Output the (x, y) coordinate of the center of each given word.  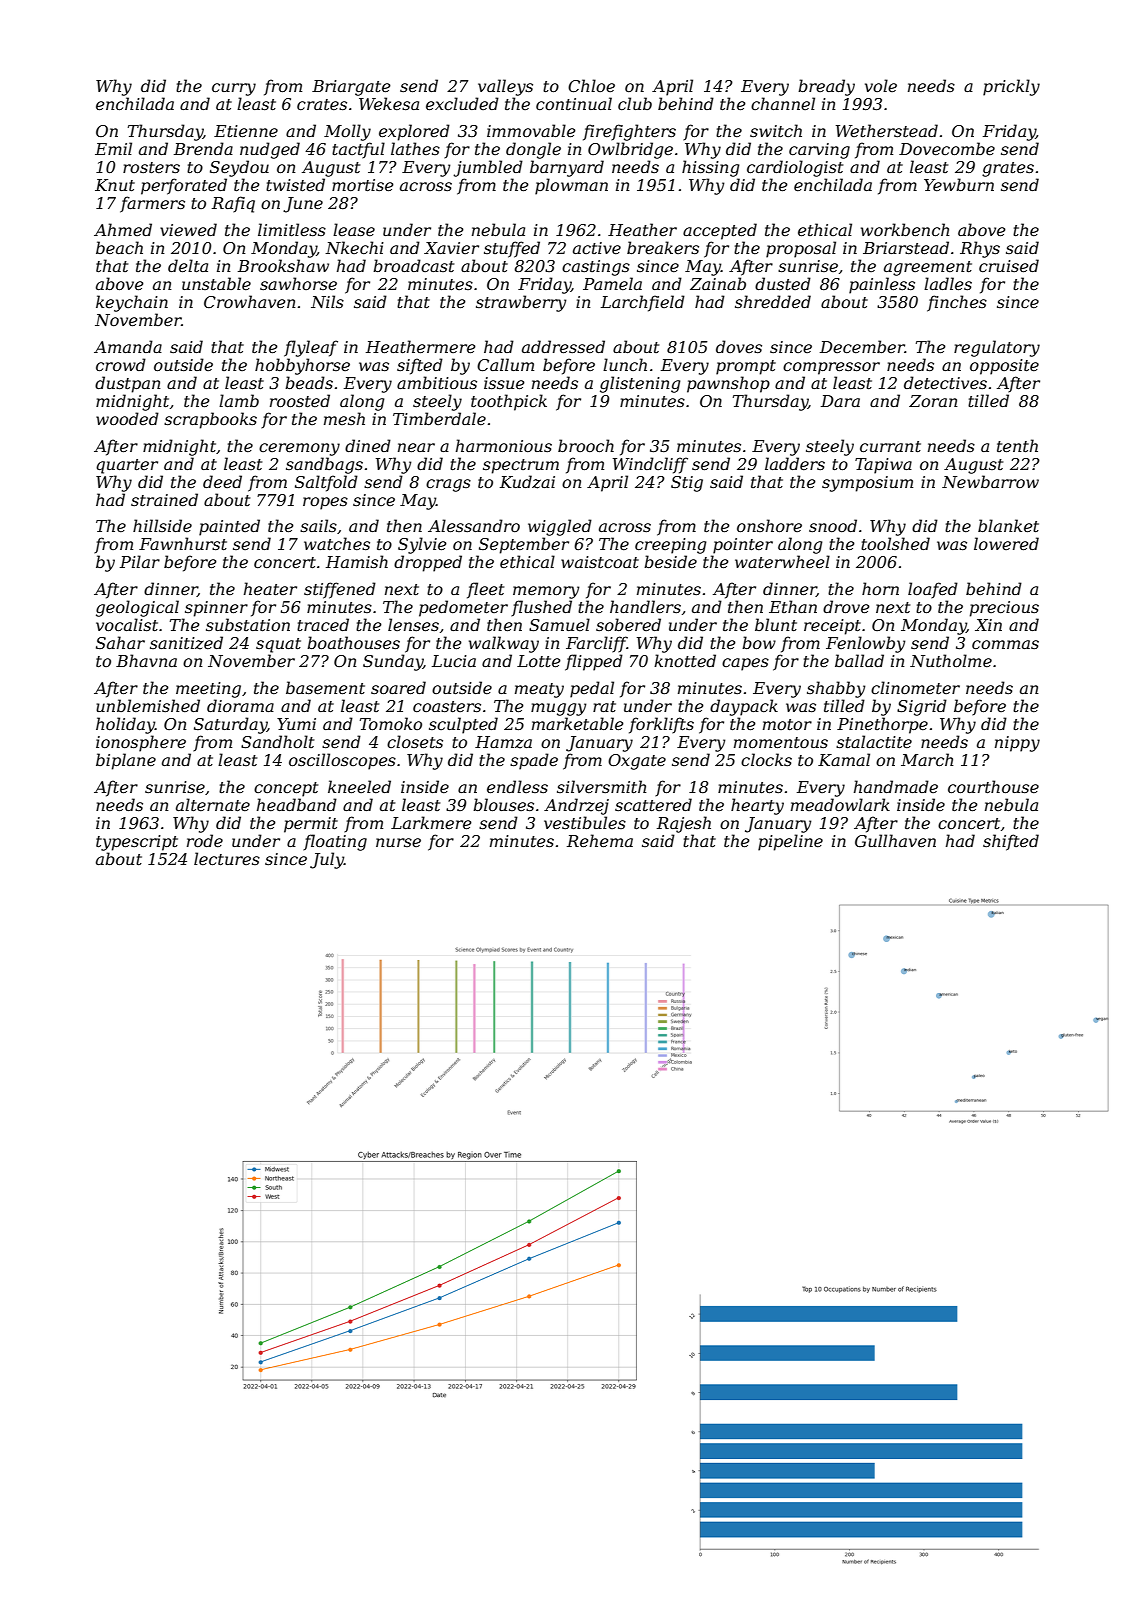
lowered (1006, 543)
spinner (216, 609)
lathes (415, 148)
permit (311, 825)
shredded (773, 301)
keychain (132, 303)
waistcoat (600, 562)
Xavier (451, 248)
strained (164, 499)
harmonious (504, 445)
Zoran (933, 401)
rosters (151, 167)
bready (826, 87)
